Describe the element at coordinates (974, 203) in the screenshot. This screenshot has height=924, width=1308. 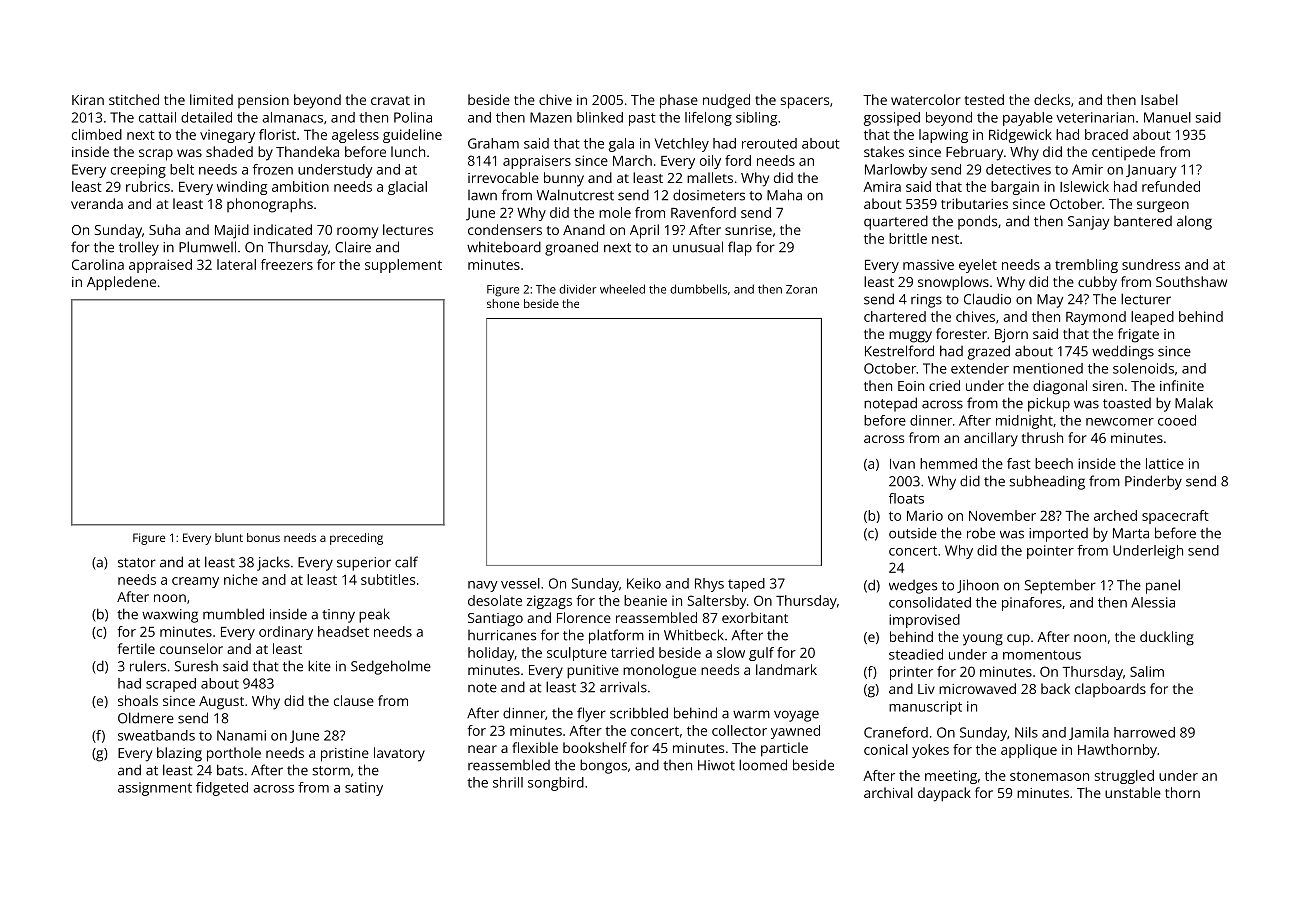
I see `tributaries` at that location.
